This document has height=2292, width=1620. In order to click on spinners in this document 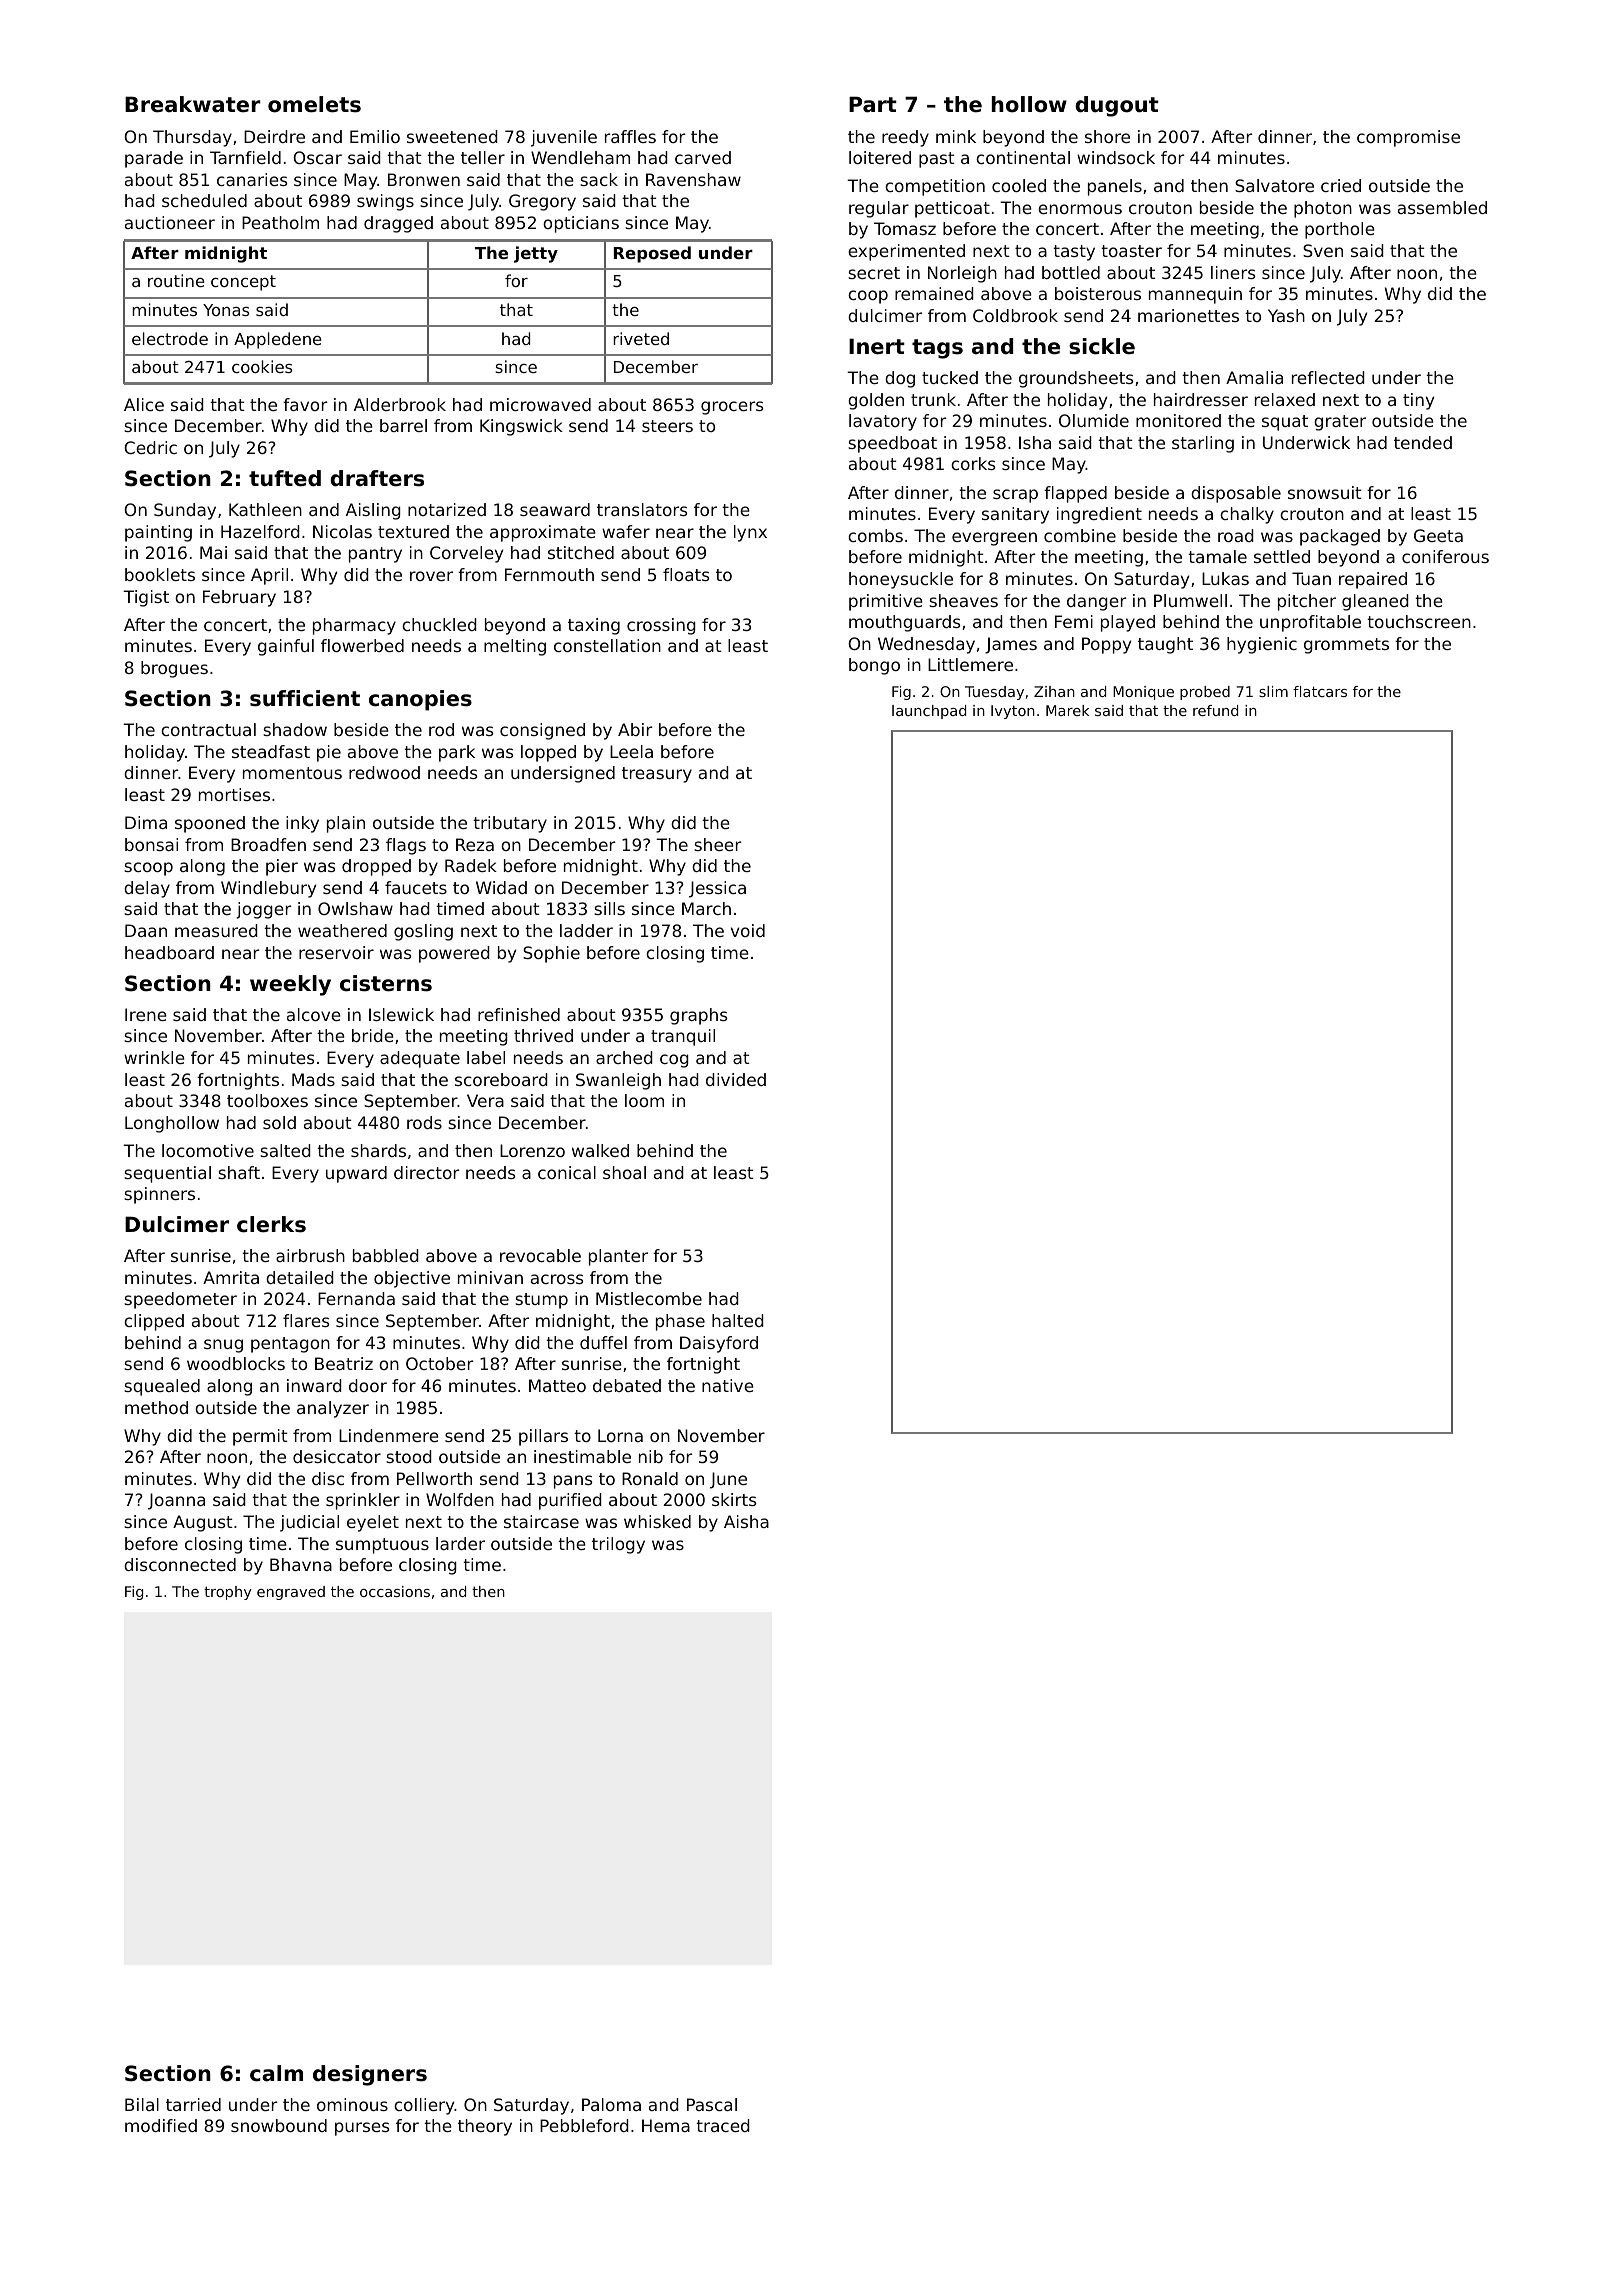, I will do `click(159, 1195)`.
